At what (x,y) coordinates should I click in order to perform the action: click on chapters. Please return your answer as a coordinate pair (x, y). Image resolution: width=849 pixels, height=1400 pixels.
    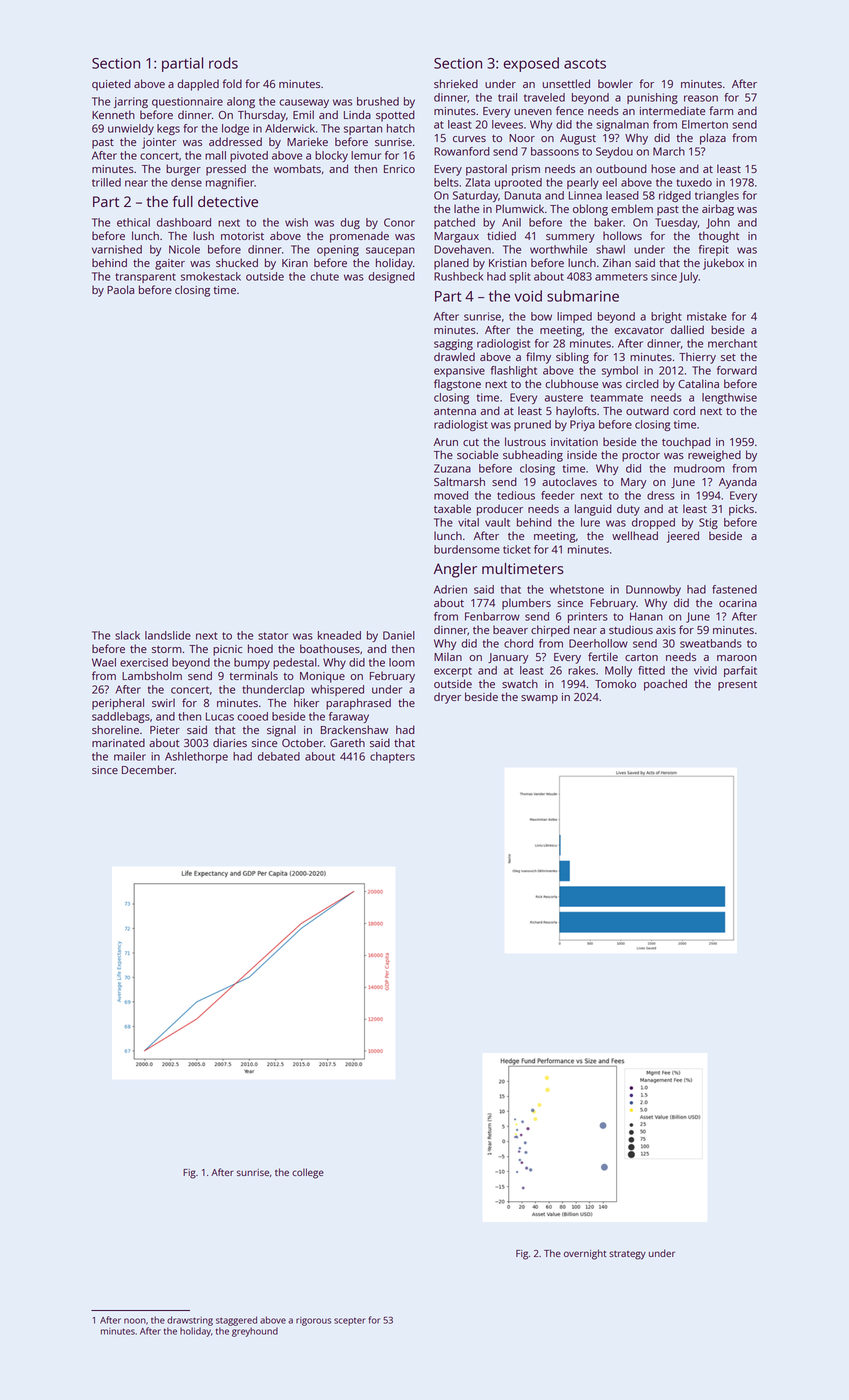
    Looking at the image, I should click on (392, 757).
